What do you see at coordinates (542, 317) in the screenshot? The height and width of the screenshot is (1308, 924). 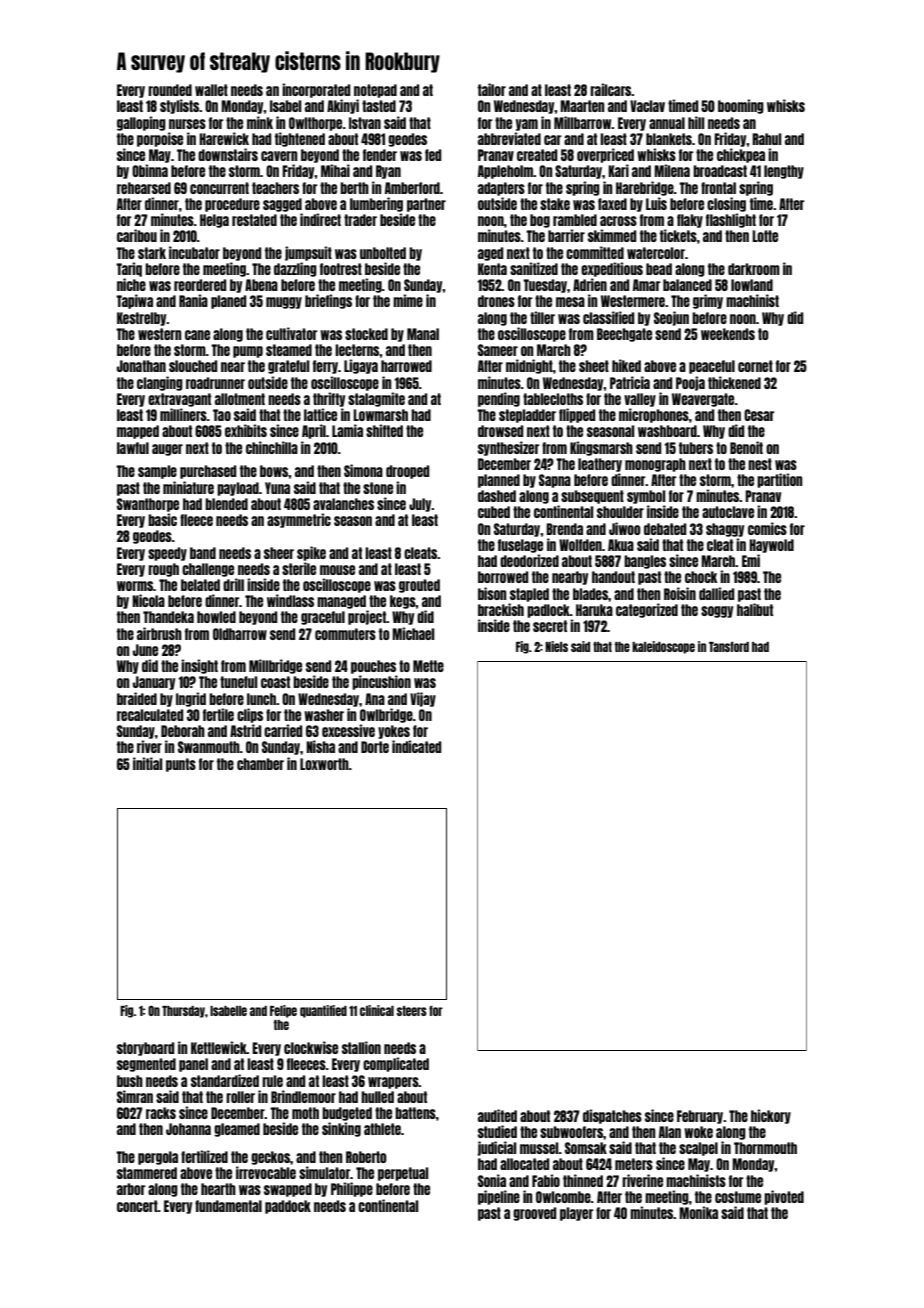 I see `tiller` at bounding box center [542, 317].
